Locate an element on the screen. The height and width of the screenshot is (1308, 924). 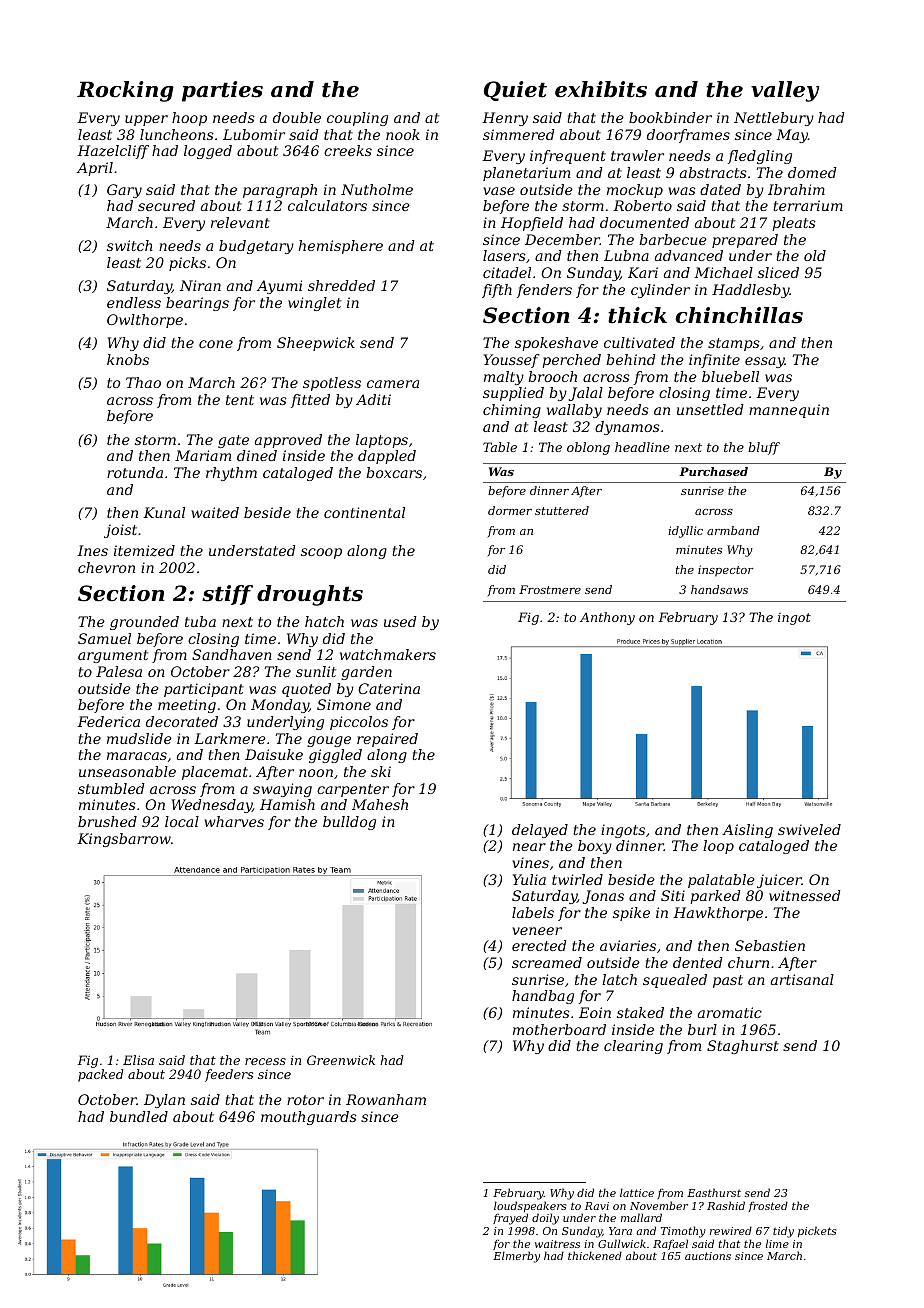
Sandhaven is located at coordinates (232, 654).
